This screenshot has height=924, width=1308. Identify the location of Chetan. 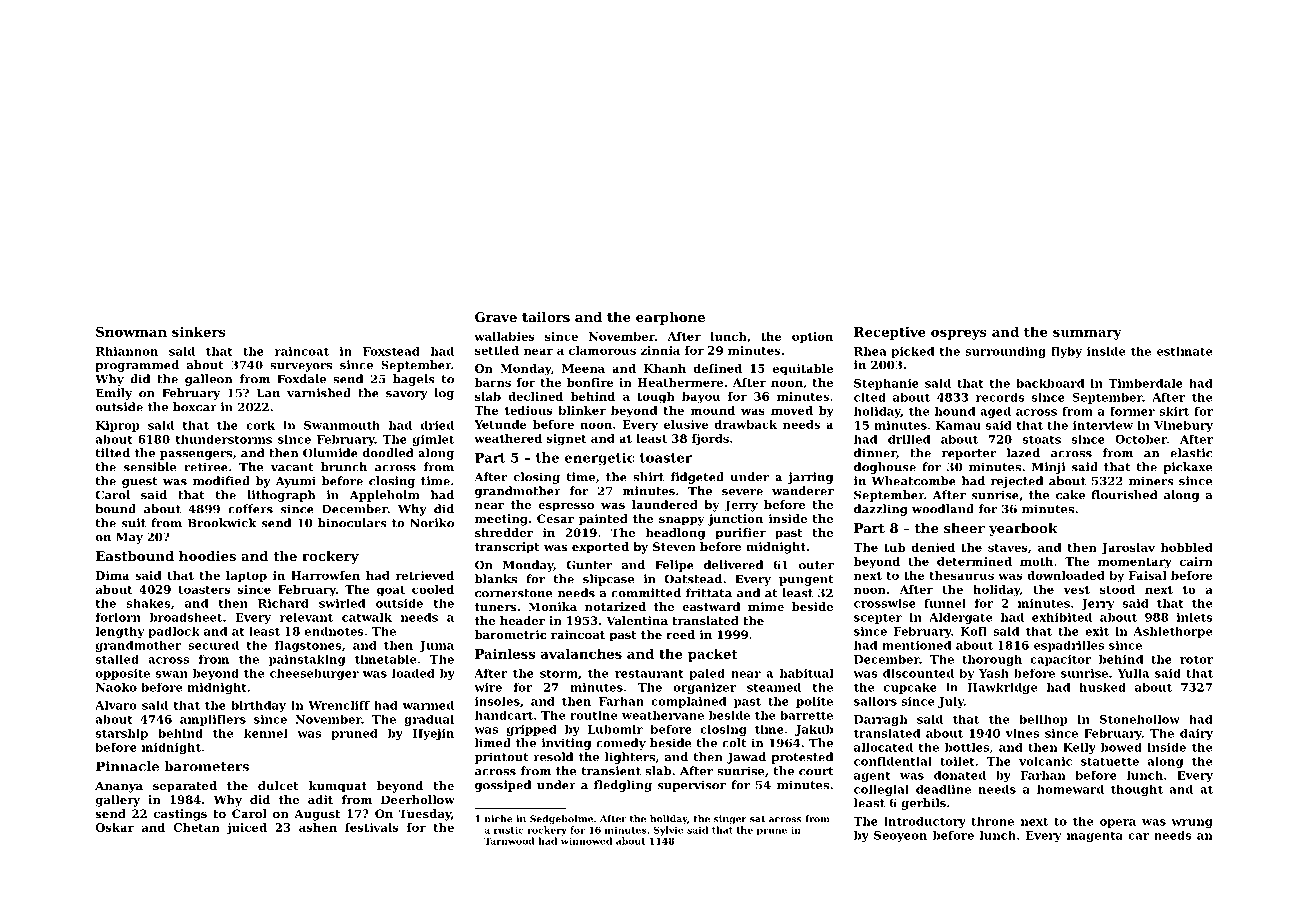
(197, 827).
